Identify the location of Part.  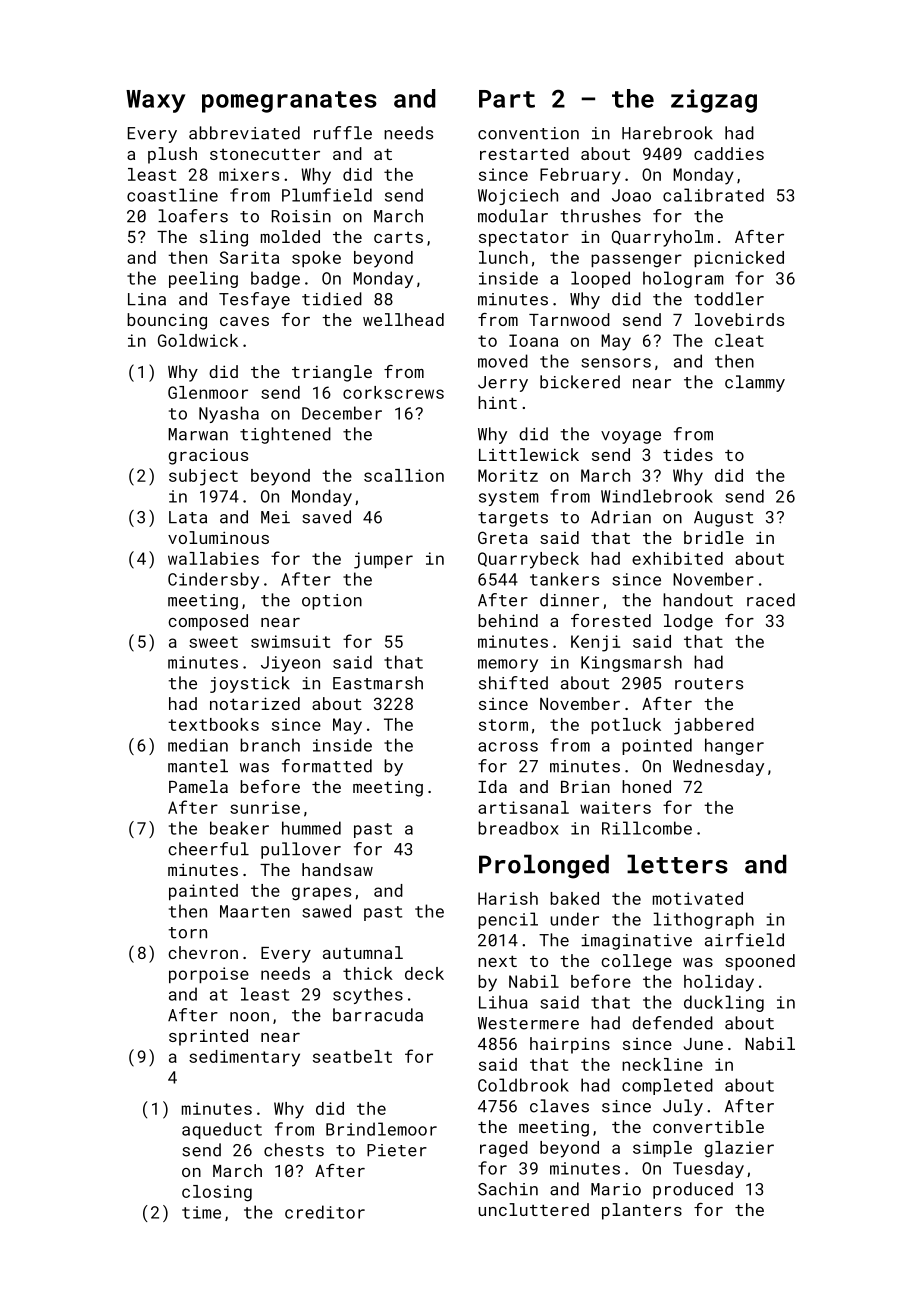
(507, 99).
